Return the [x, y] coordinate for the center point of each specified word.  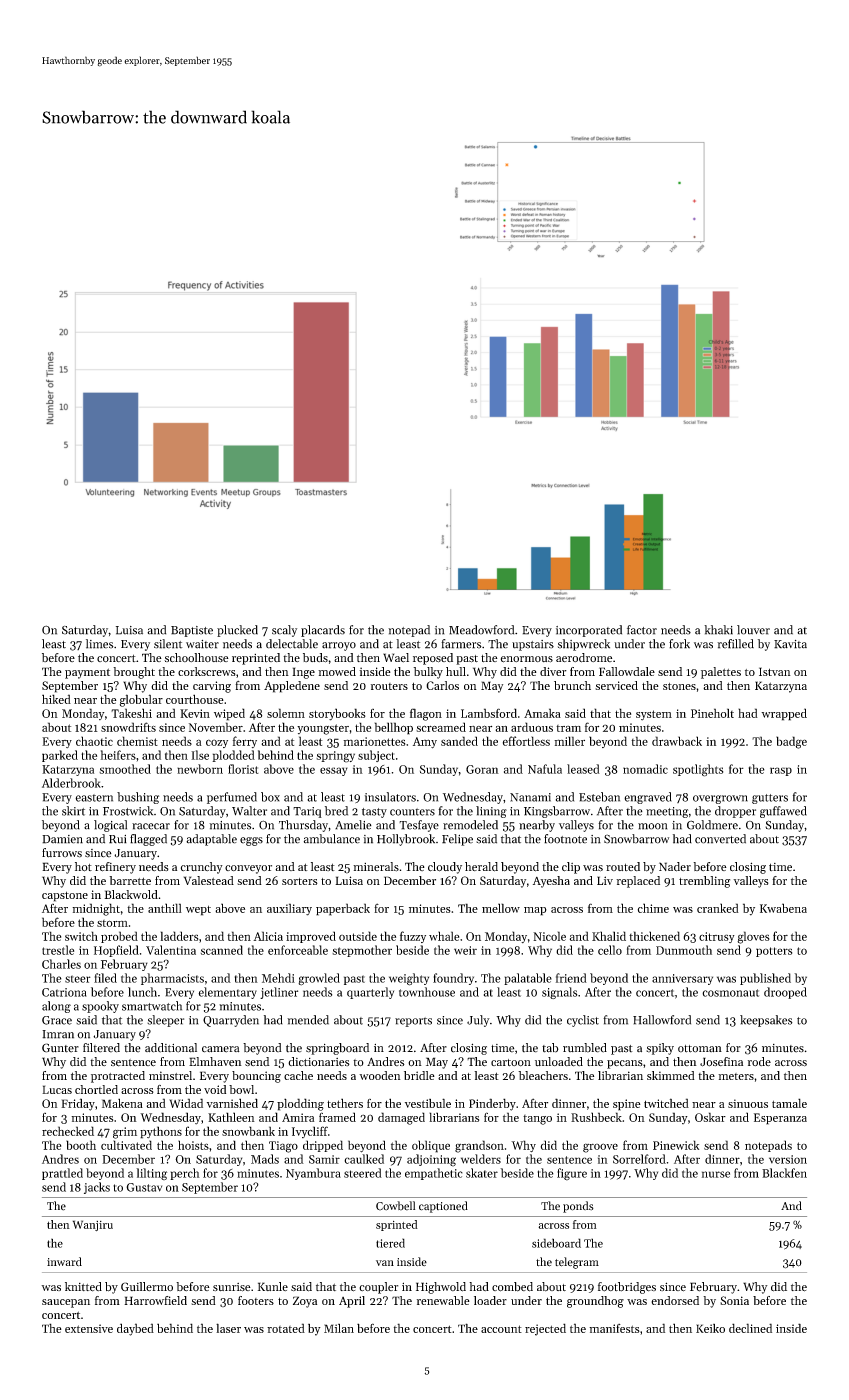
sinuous [748, 1103]
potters [774, 952]
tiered [390, 1243]
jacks [97, 1188]
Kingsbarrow [557, 812]
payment [87, 673]
